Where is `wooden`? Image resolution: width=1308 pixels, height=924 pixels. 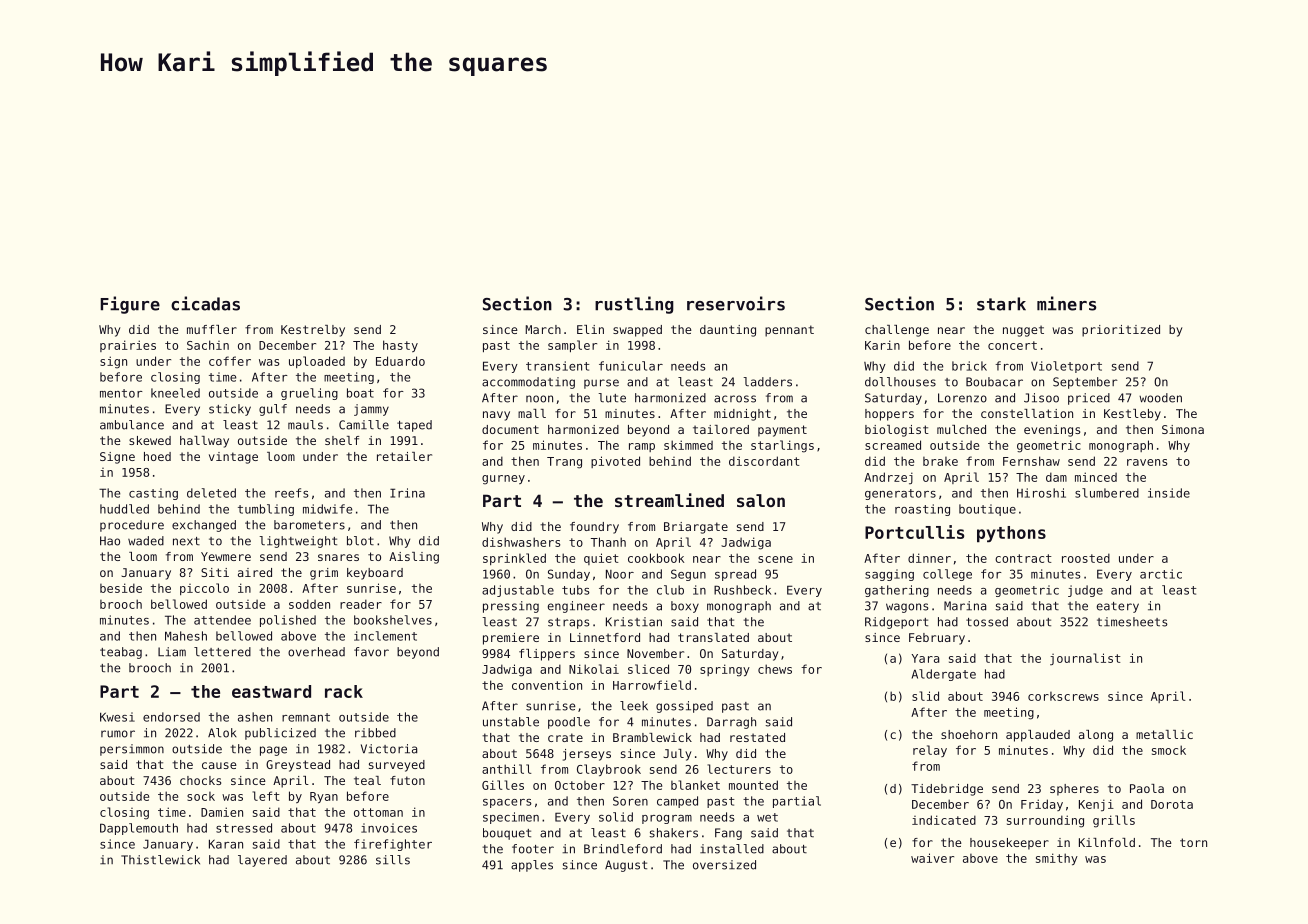
wooden is located at coordinates (1160, 398).
